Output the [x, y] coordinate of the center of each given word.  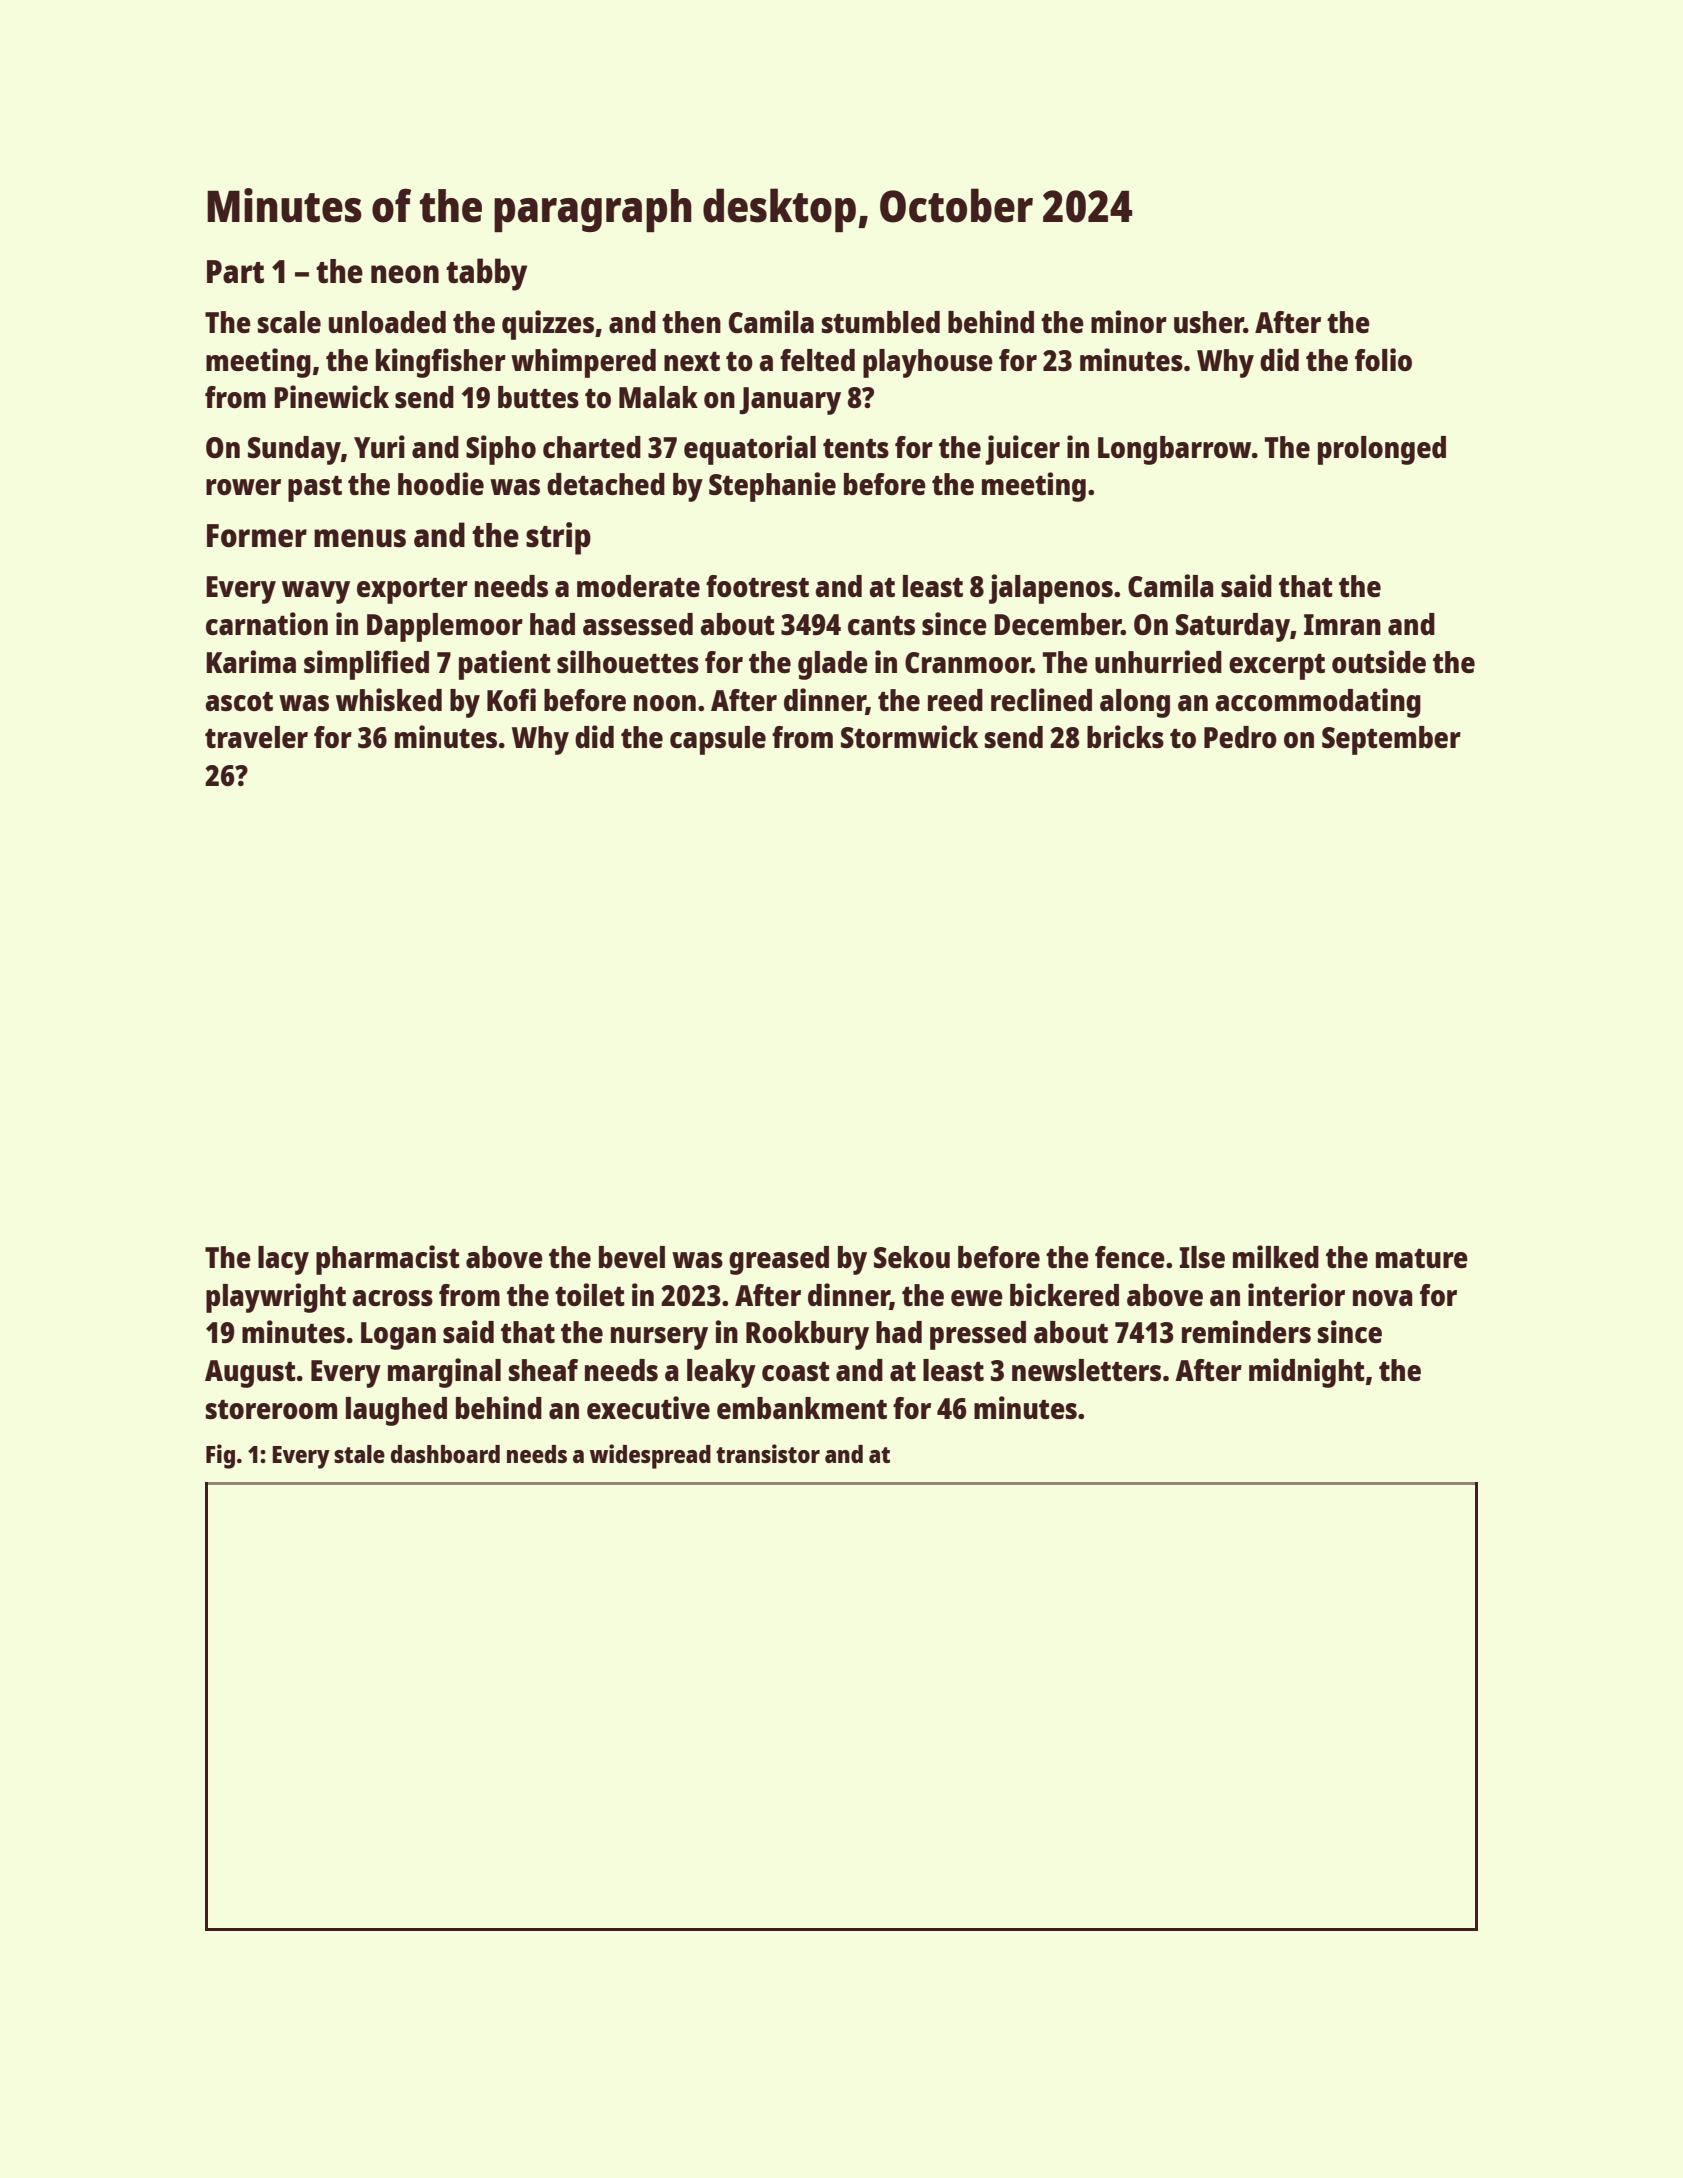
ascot [239, 701]
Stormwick [909, 736]
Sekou [912, 1257]
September [1391, 740]
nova [1383, 1298]
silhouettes [628, 661]
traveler [256, 737]
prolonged [1382, 450]
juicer [1022, 450]
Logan [398, 1336]
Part [235, 272]
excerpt [1277, 667]
